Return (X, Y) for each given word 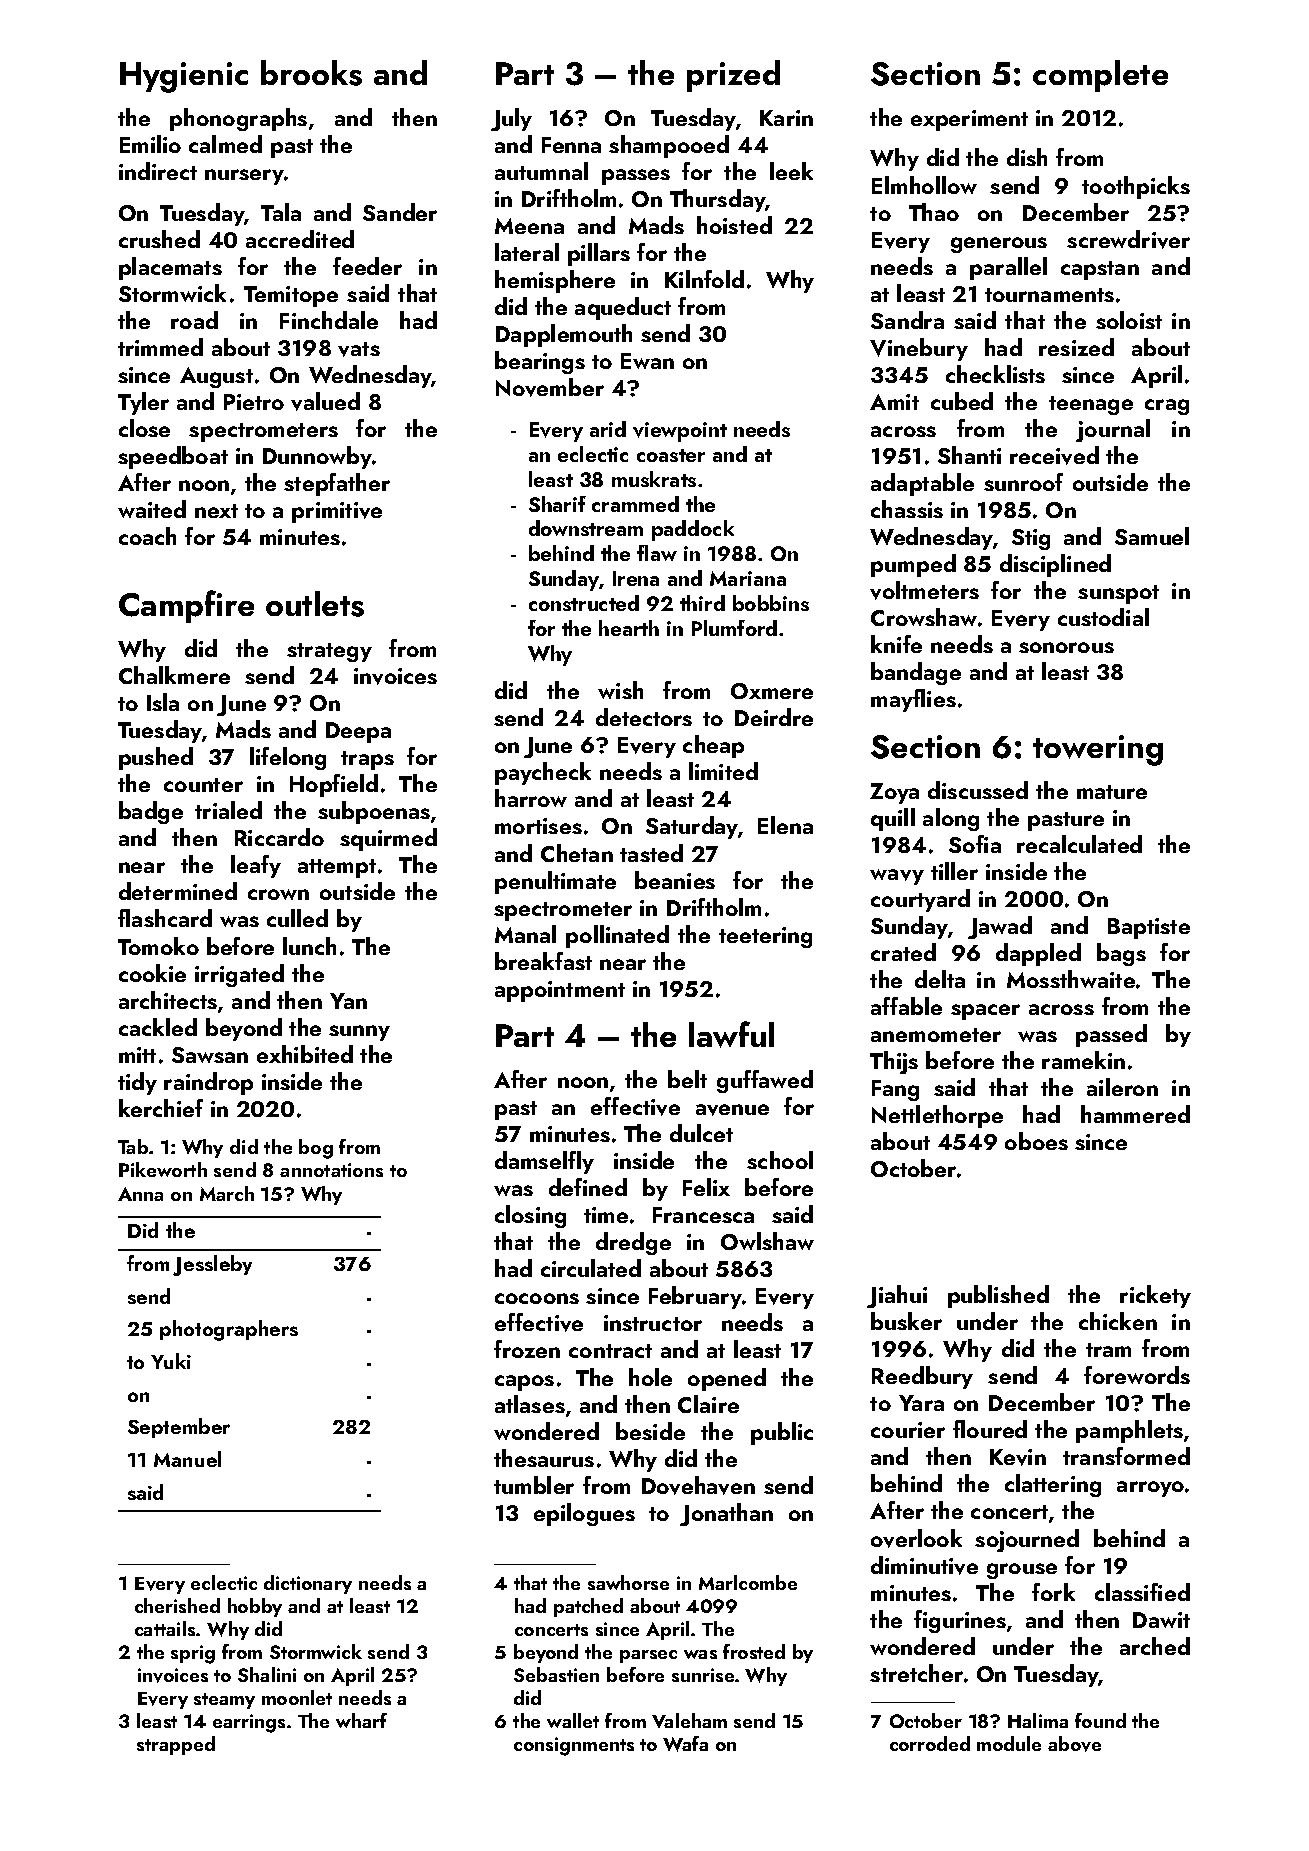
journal (1113, 430)
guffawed (765, 1081)
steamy (224, 1701)
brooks (311, 73)
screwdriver (1128, 239)
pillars (599, 254)
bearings (540, 362)
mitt (137, 1055)
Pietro (254, 402)
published (998, 1296)
